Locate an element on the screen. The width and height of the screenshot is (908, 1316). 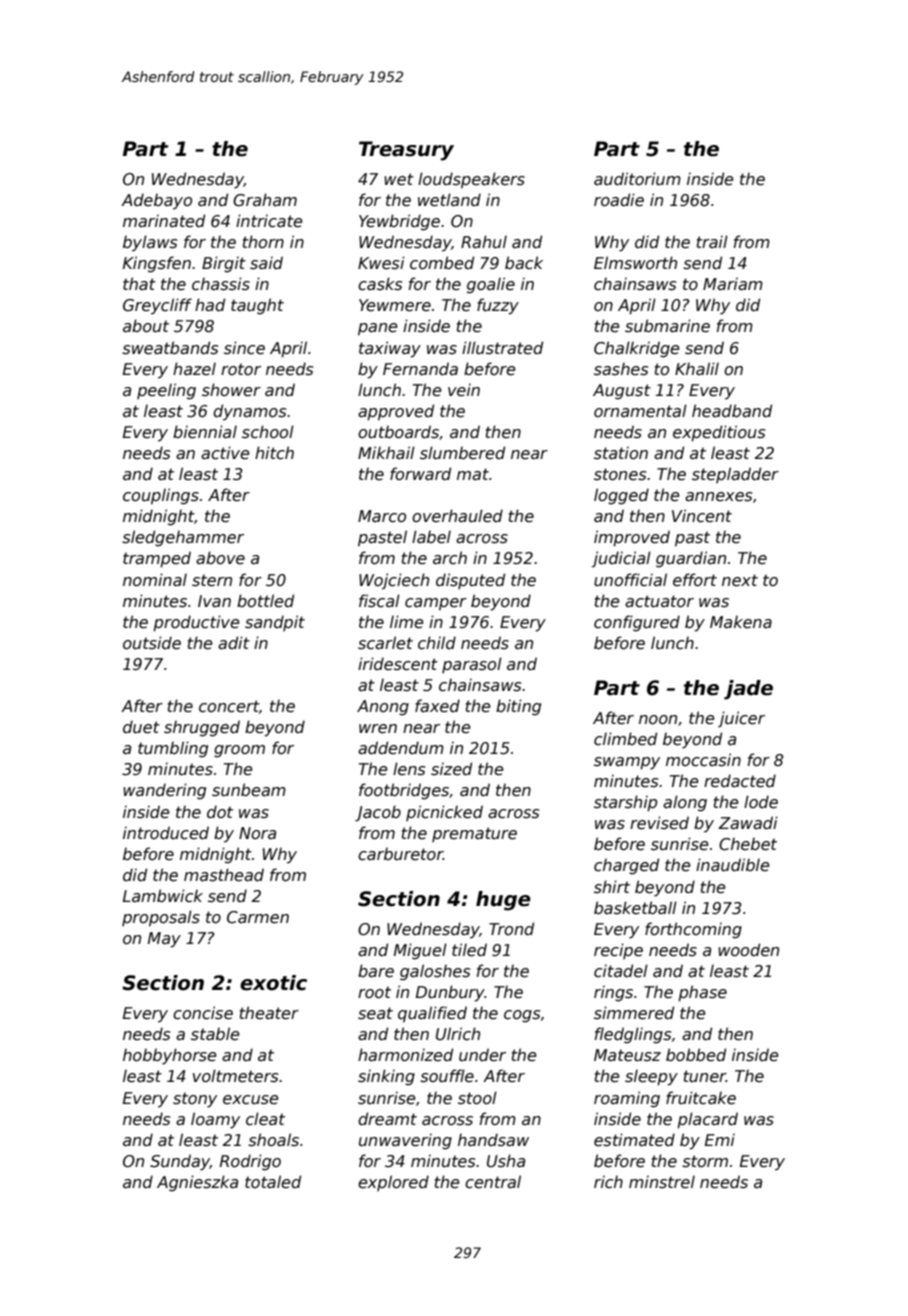
back is located at coordinates (524, 262).
